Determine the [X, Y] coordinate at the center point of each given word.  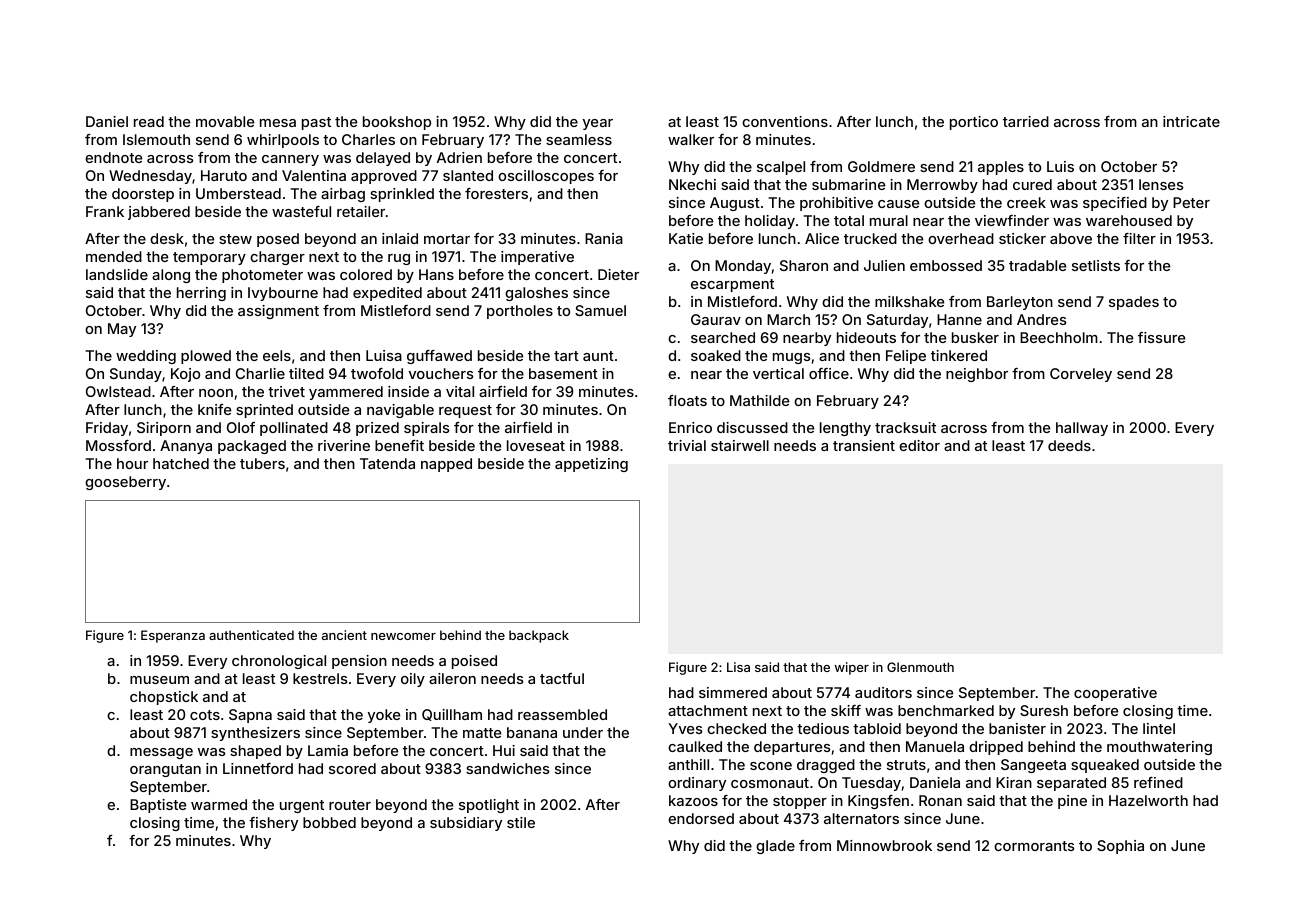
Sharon [804, 265]
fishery [273, 824]
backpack [539, 636]
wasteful [301, 211]
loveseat [536, 445]
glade [775, 847]
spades [1134, 303]
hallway [1082, 429]
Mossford [118, 445]
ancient [344, 635]
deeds [1069, 445]
